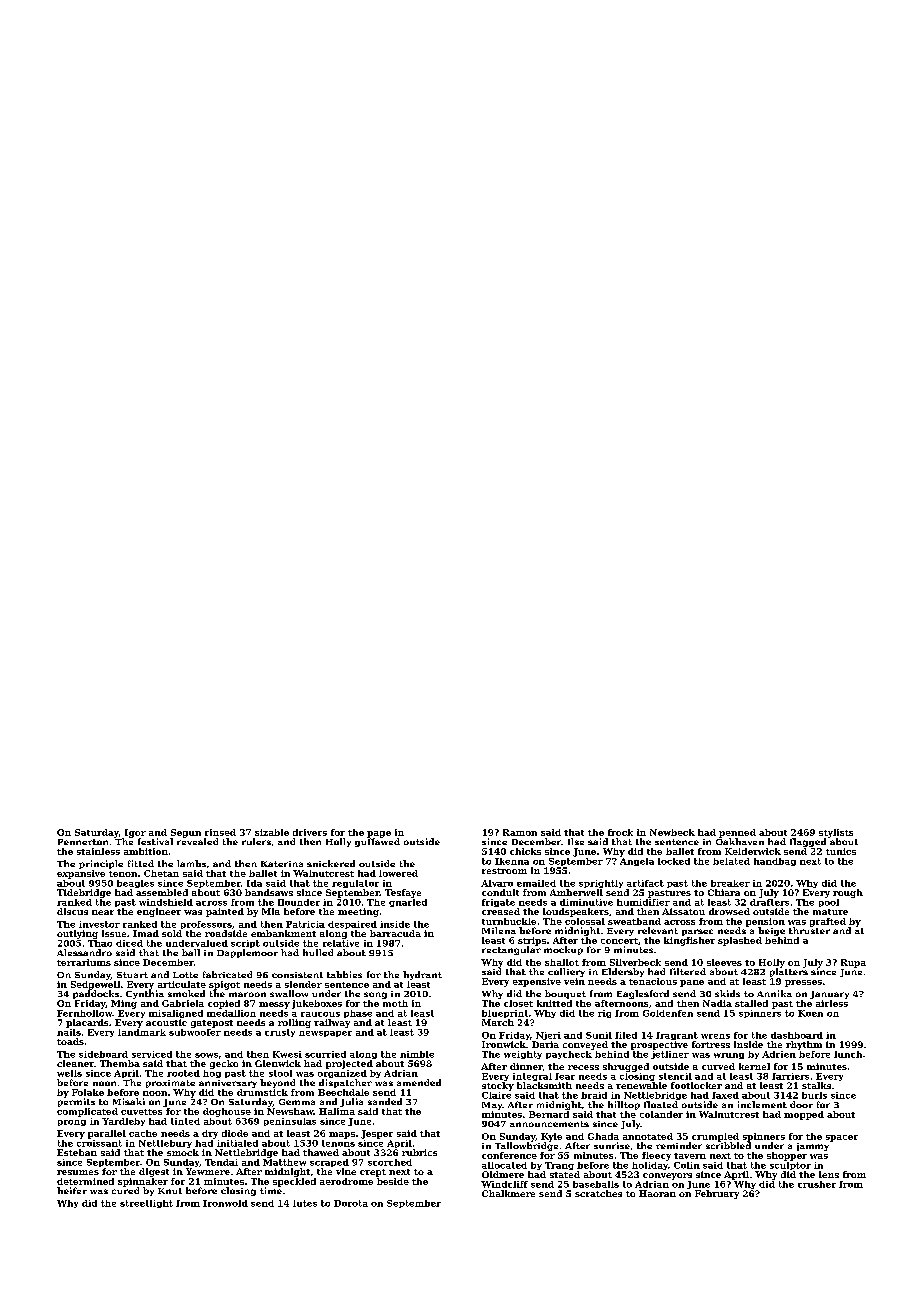  I want to click on wrens, so click(715, 1036).
